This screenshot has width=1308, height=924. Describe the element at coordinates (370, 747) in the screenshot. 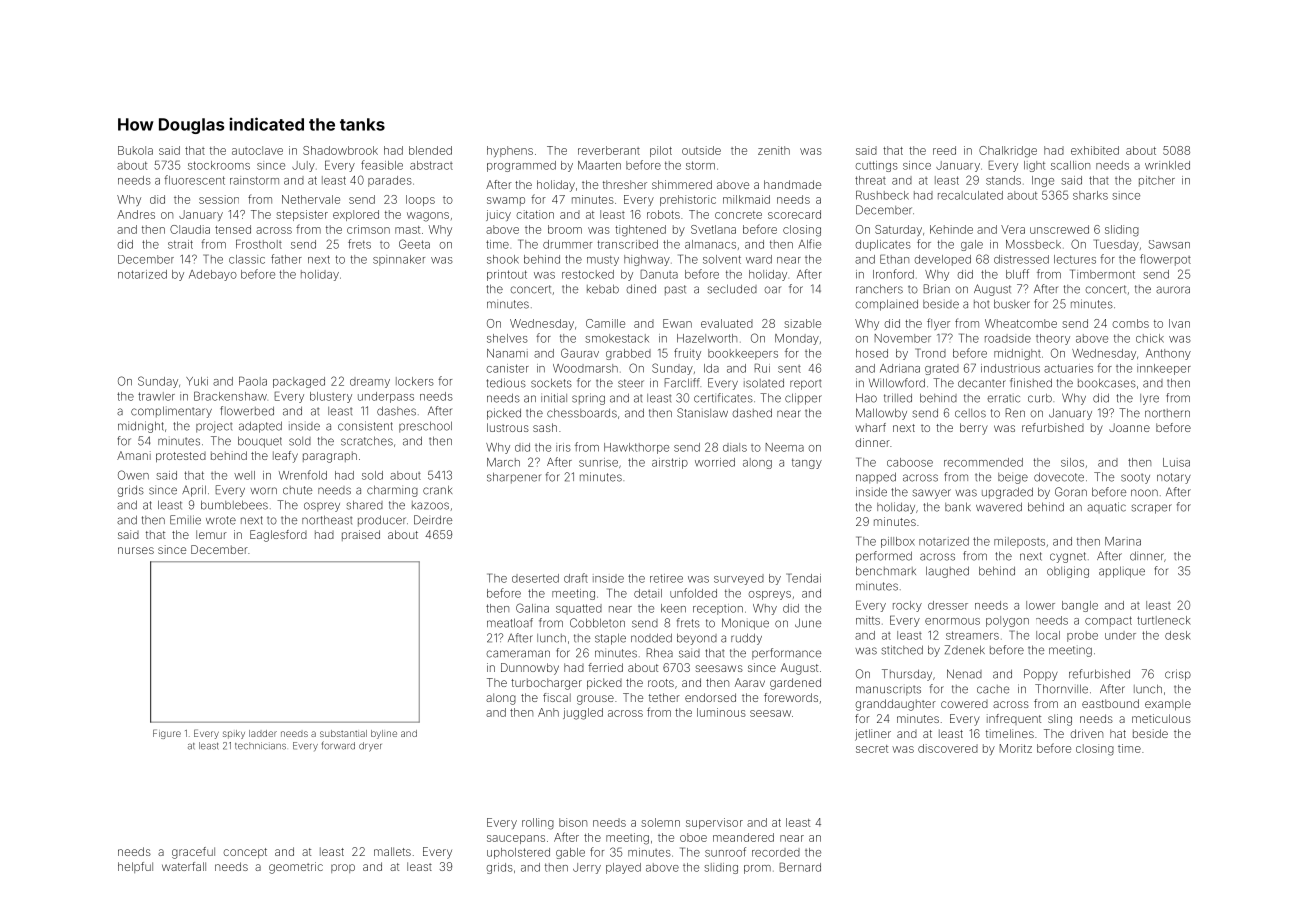

I see `dryer` at that location.
